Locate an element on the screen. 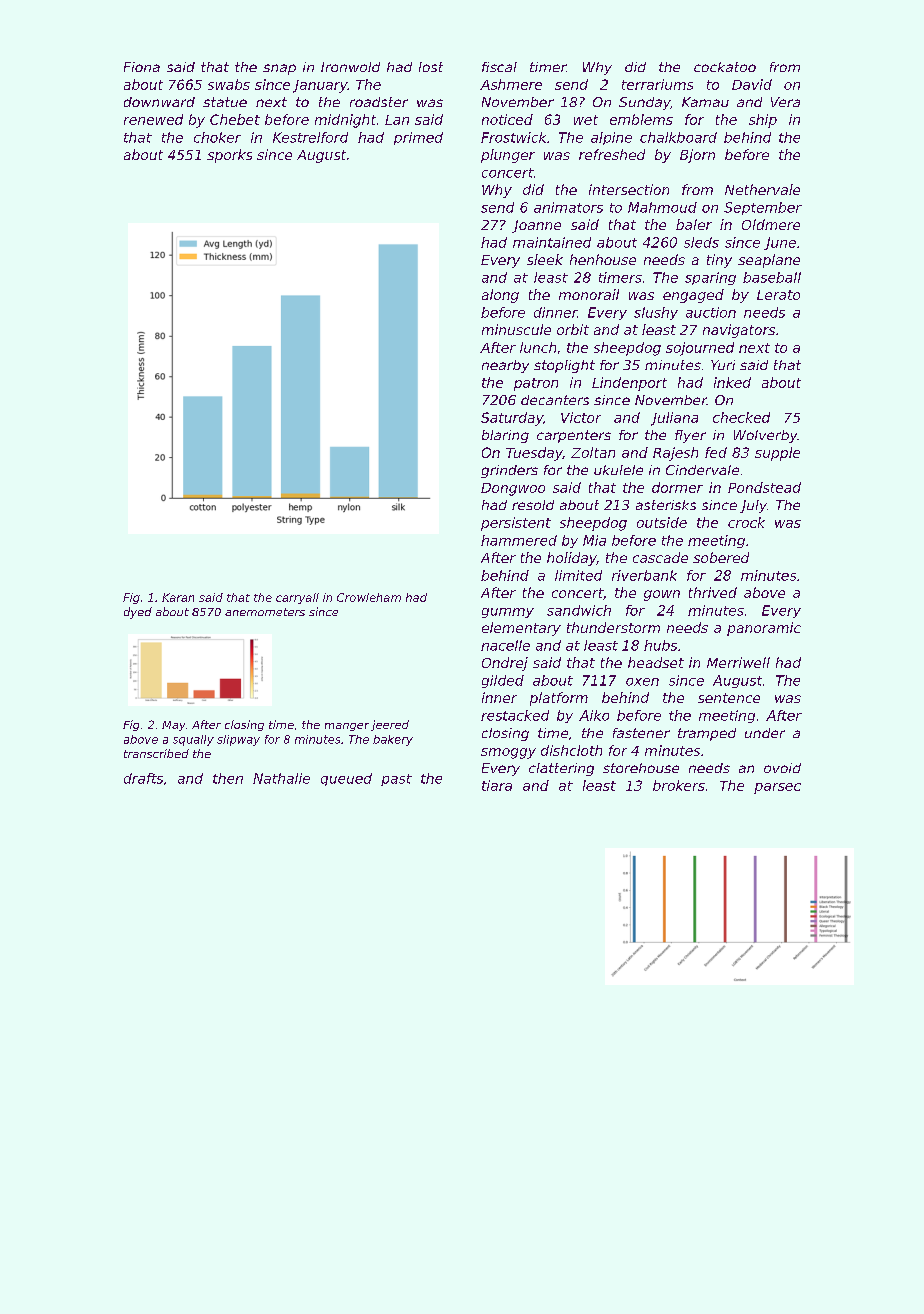 The width and height of the screenshot is (924, 1314). ukulele is located at coordinates (618, 470).
